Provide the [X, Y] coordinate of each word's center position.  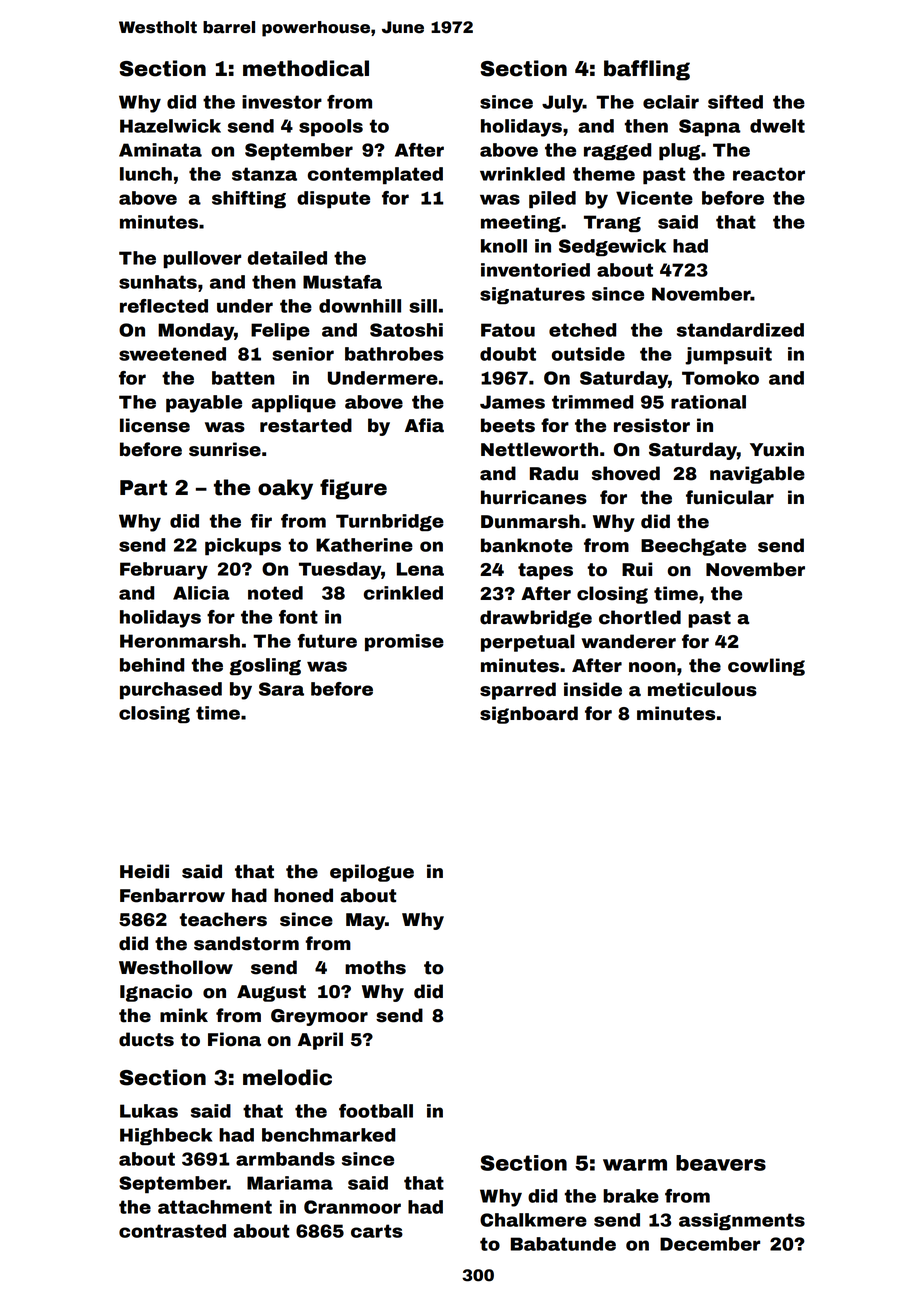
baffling [647, 70]
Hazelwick [170, 126]
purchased [171, 690]
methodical [306, 68]
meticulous [702, 689]
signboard [529, 715]
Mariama [290, 1183]
